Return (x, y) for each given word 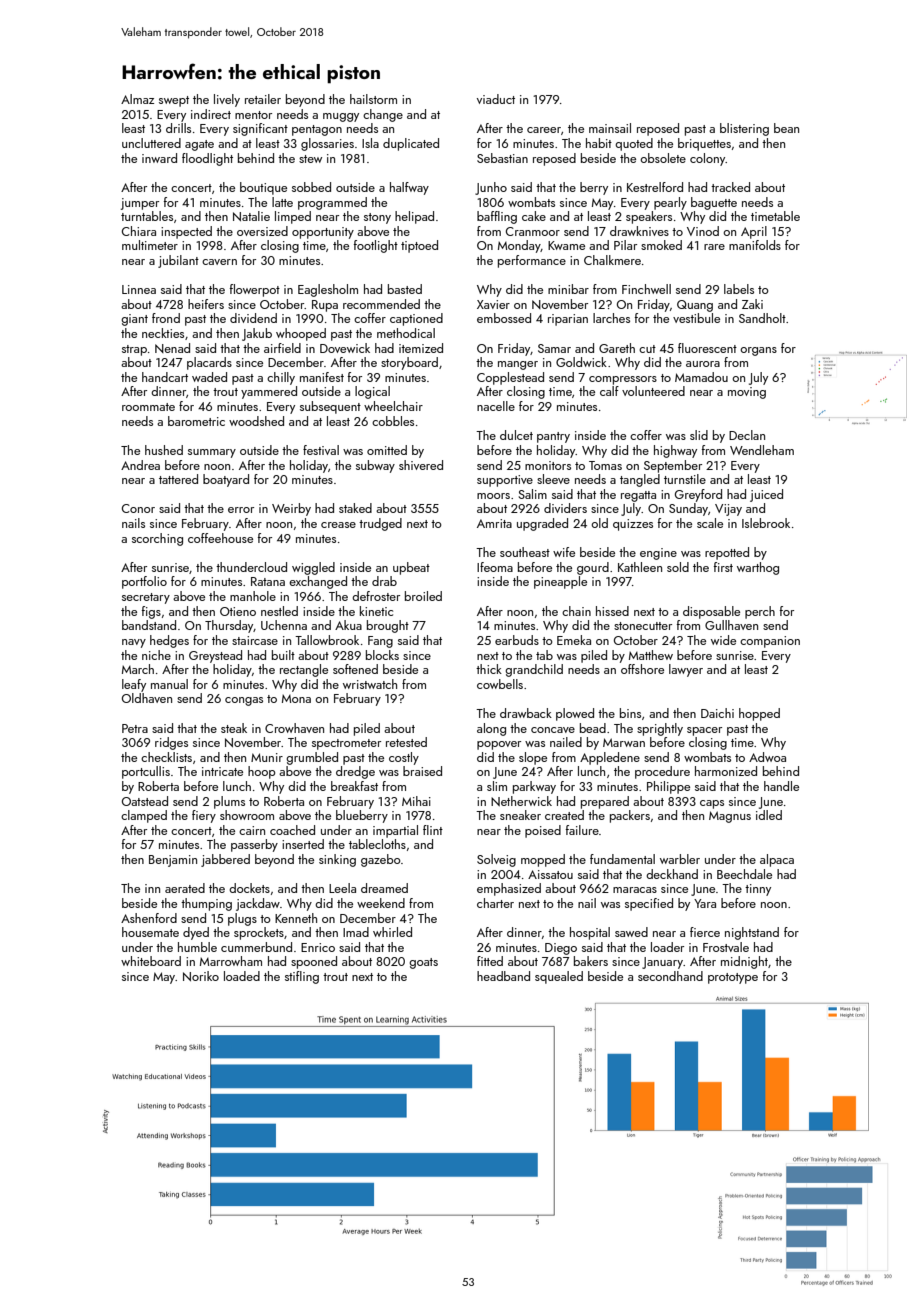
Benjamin (173, 861)
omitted (387, 450)
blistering (744, 129)
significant (260, 129)
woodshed (256, 421)
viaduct (496, 99)
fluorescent (707, 348)
